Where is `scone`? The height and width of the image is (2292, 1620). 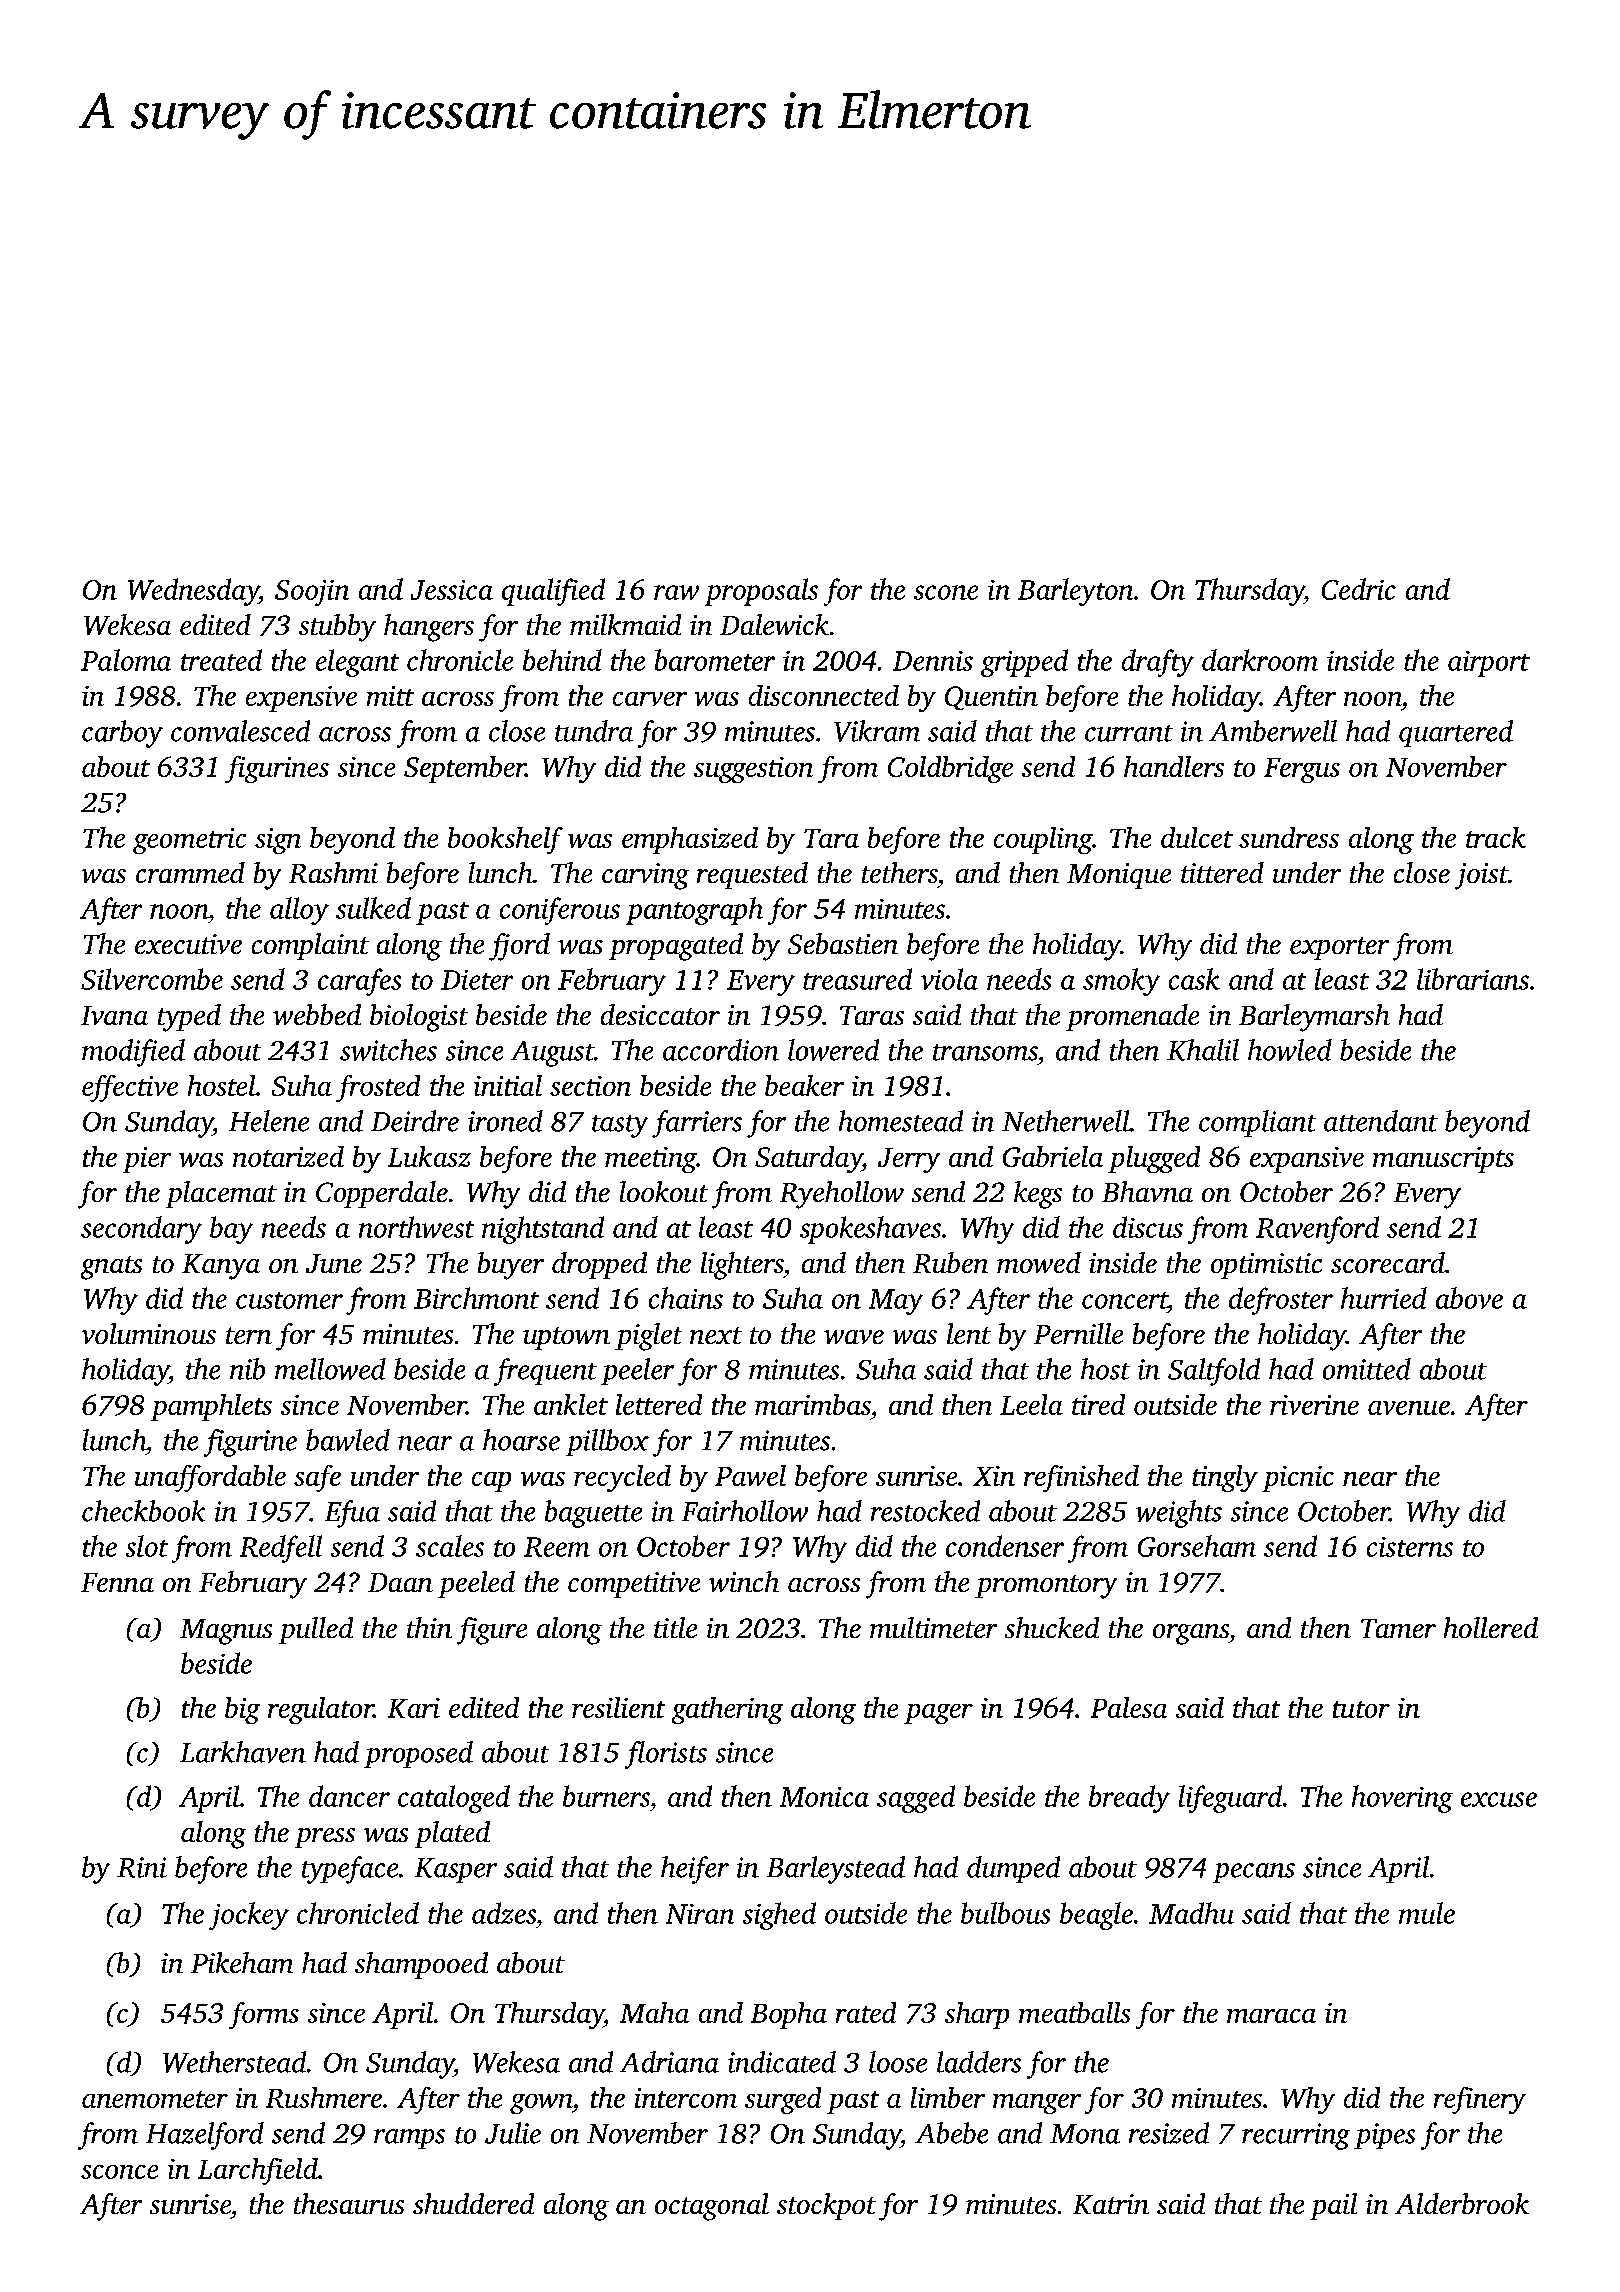
scone is located at coordinates (946, 592).
